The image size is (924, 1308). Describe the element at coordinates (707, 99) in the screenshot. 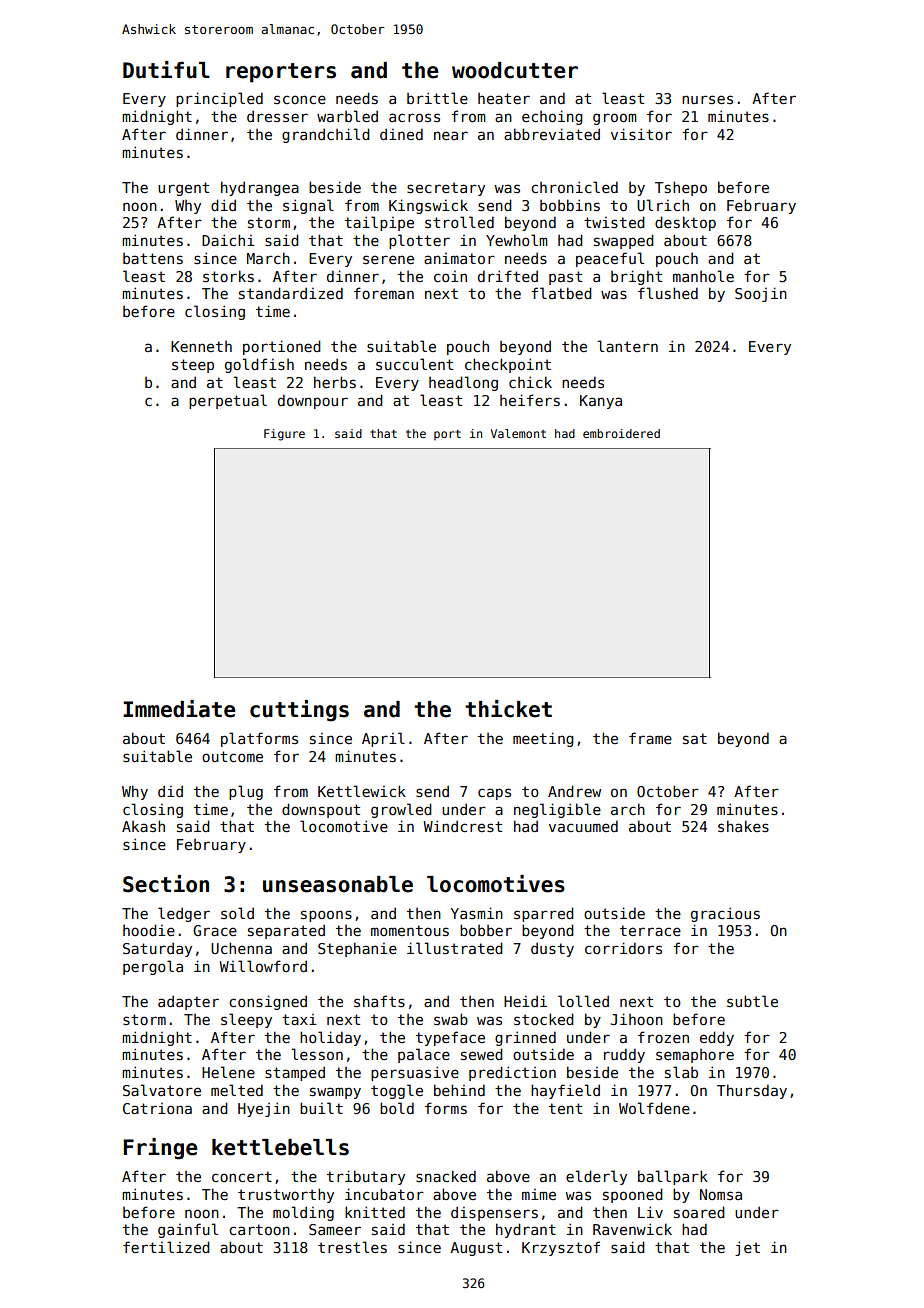

I see `nurses` at that location.
